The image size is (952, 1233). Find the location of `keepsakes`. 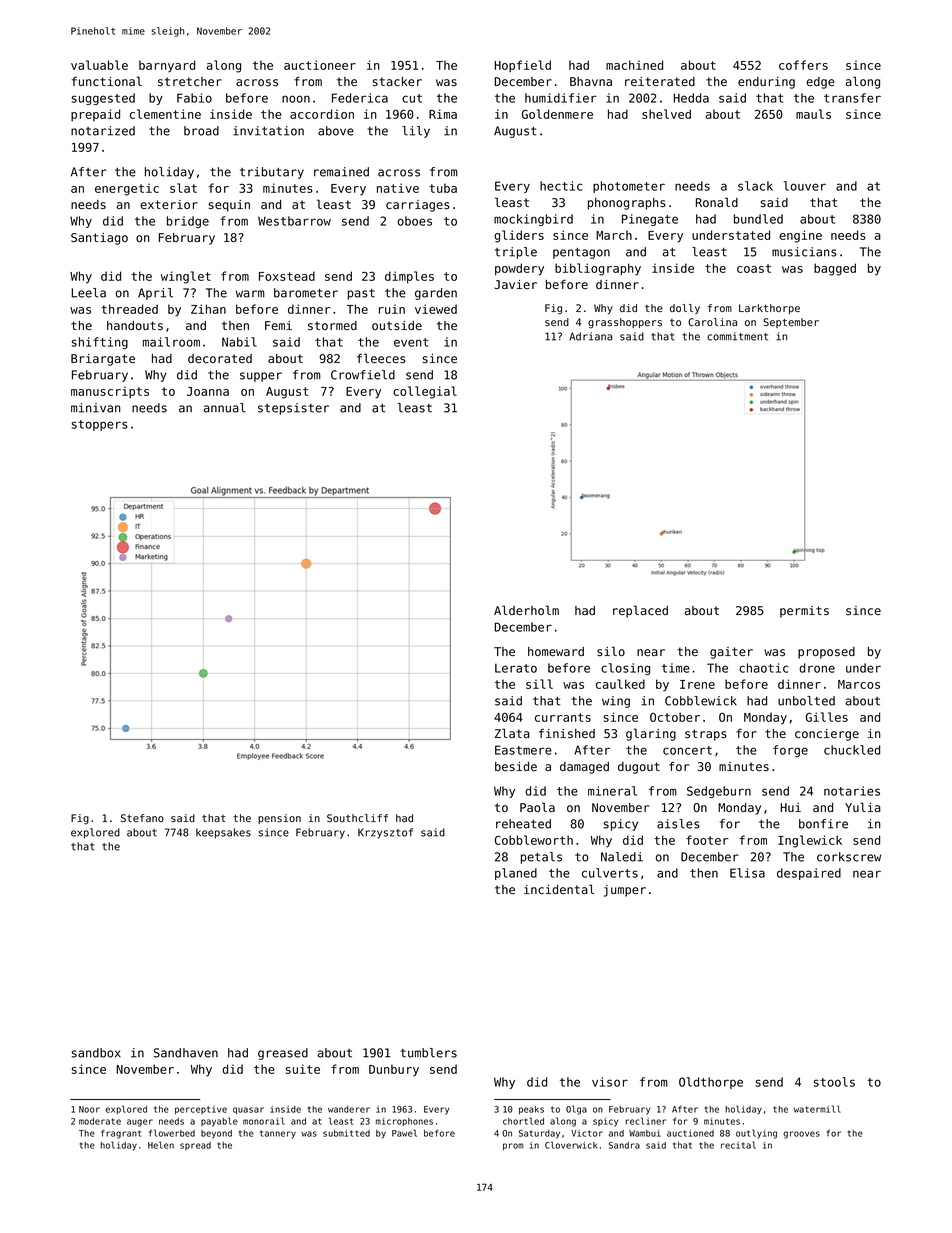

keepsakes is located at coordinates (223, 833).
